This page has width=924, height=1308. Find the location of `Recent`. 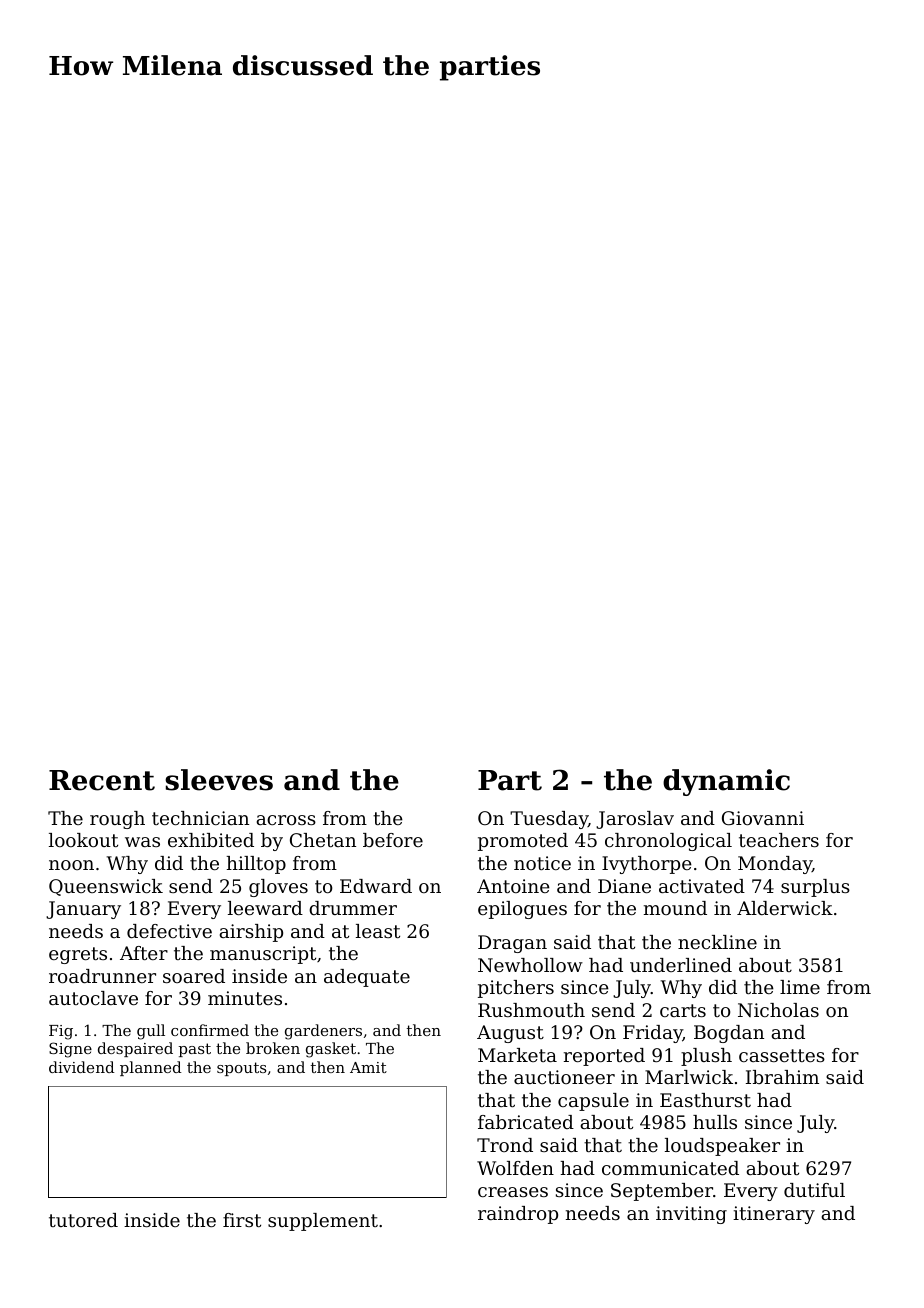

Recent is located at coordinates (102, 780).
